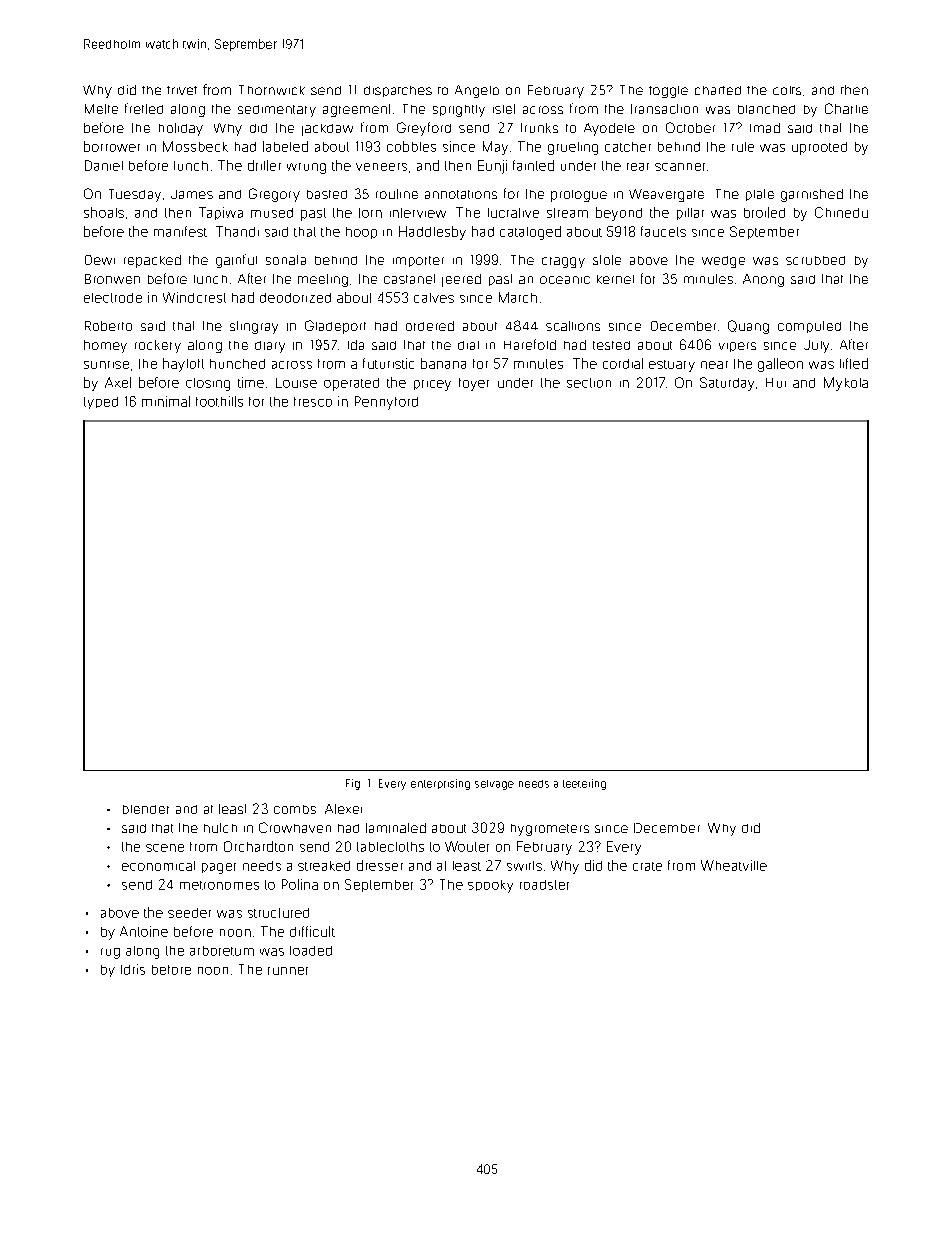  What do you see at coordinates (182, 90) in the screenshot?
I see `trivet` at bounding box center [182, 90].
